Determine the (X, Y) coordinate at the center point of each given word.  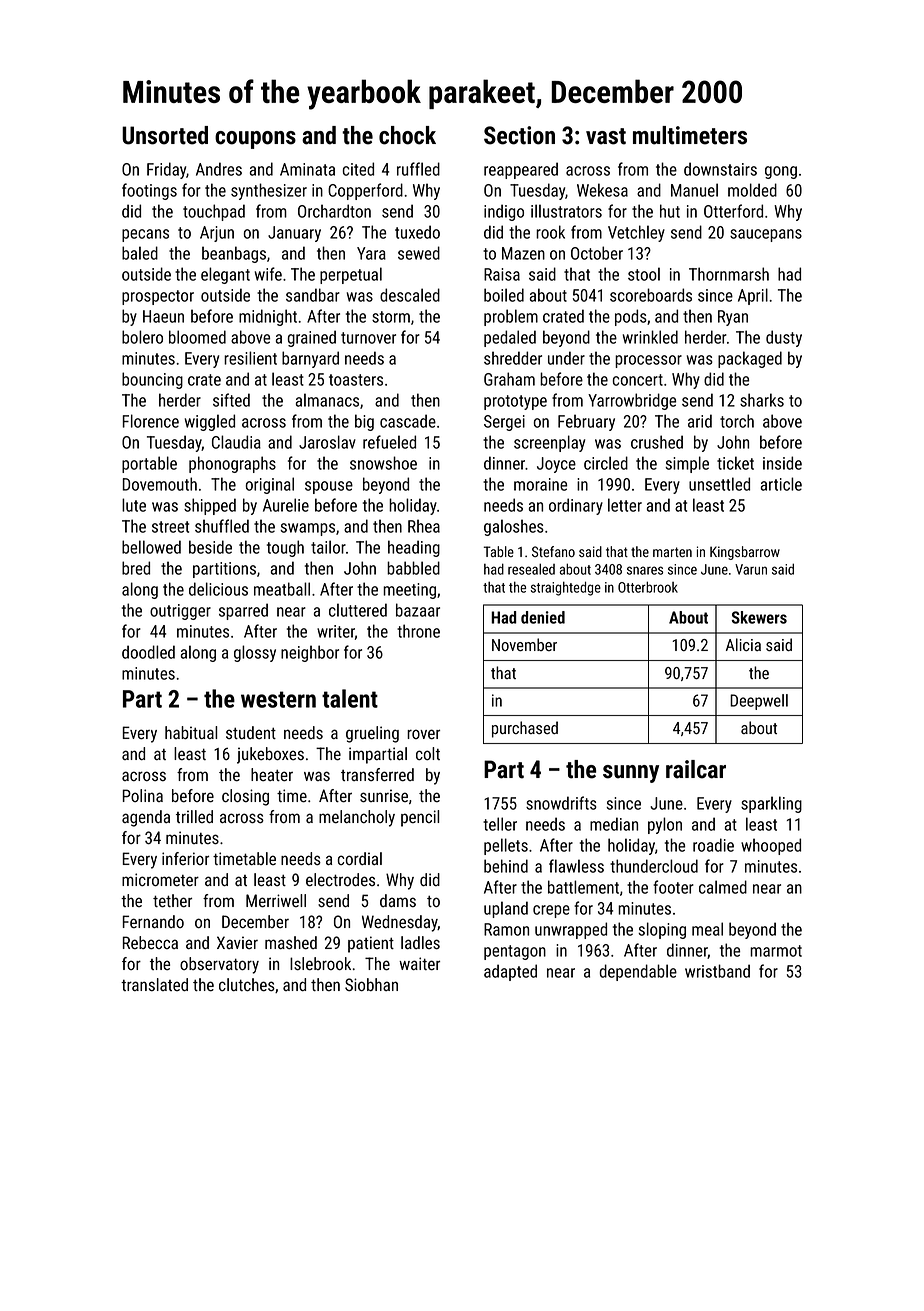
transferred (377, 775)
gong (781, 172)
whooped (771, 846)
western (278, 699)
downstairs (720, 169)
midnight (268, 317)
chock (407, 135)
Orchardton (334, 211)
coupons (255, 140)
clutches (247, 985)
